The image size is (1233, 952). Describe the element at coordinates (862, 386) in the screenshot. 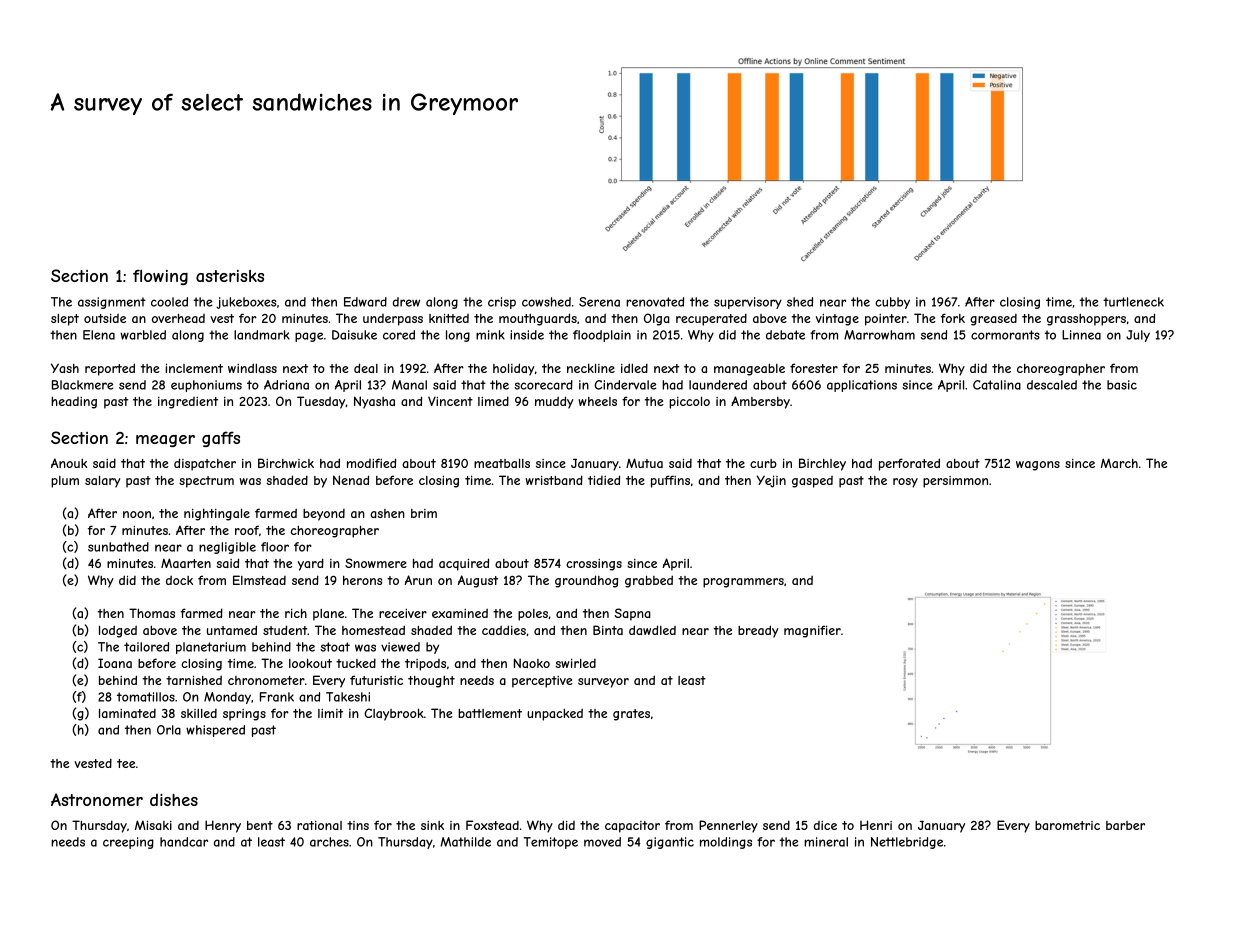

I see `applications` at that location.
